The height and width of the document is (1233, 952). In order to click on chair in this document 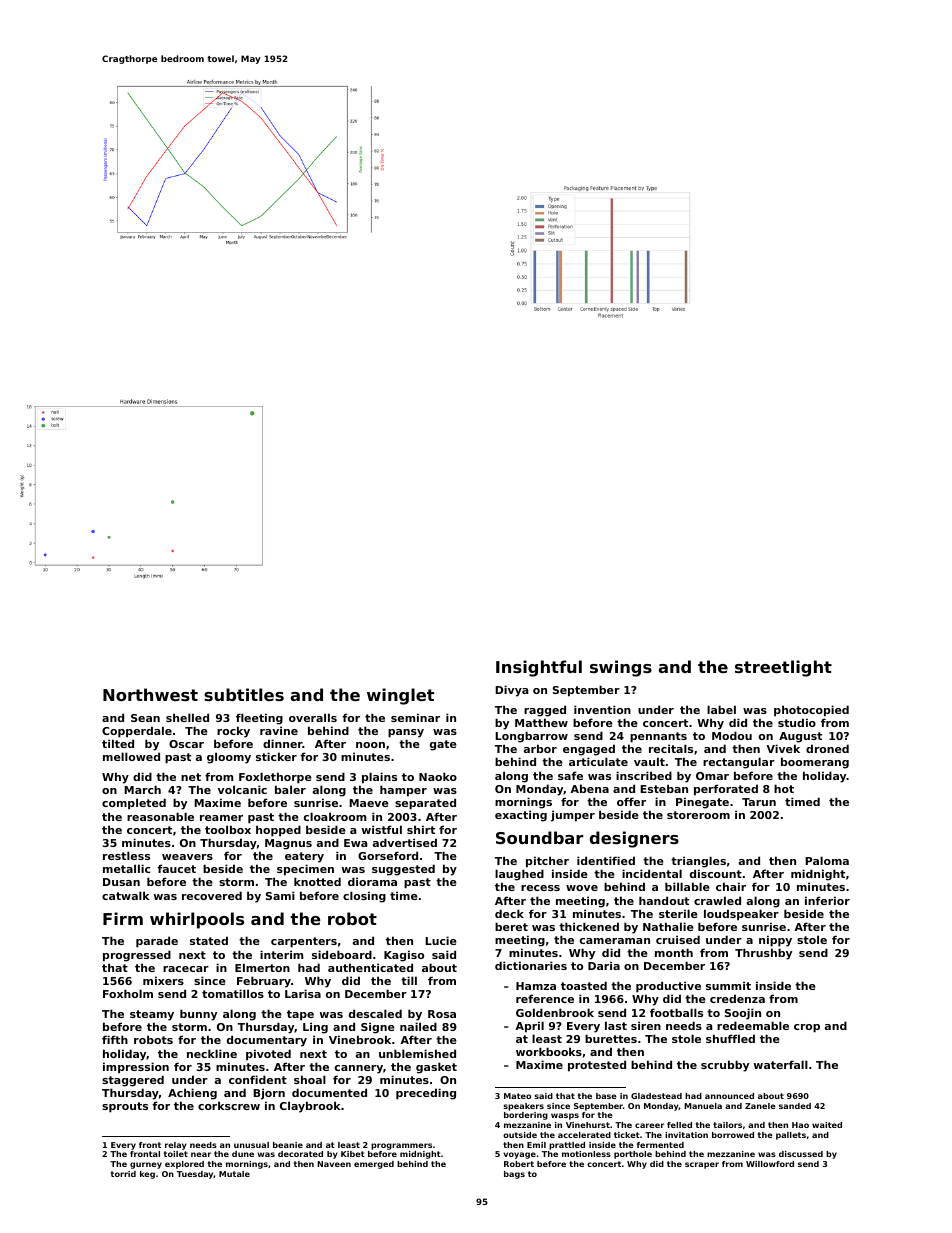, I will do `click(731, 886)`.
